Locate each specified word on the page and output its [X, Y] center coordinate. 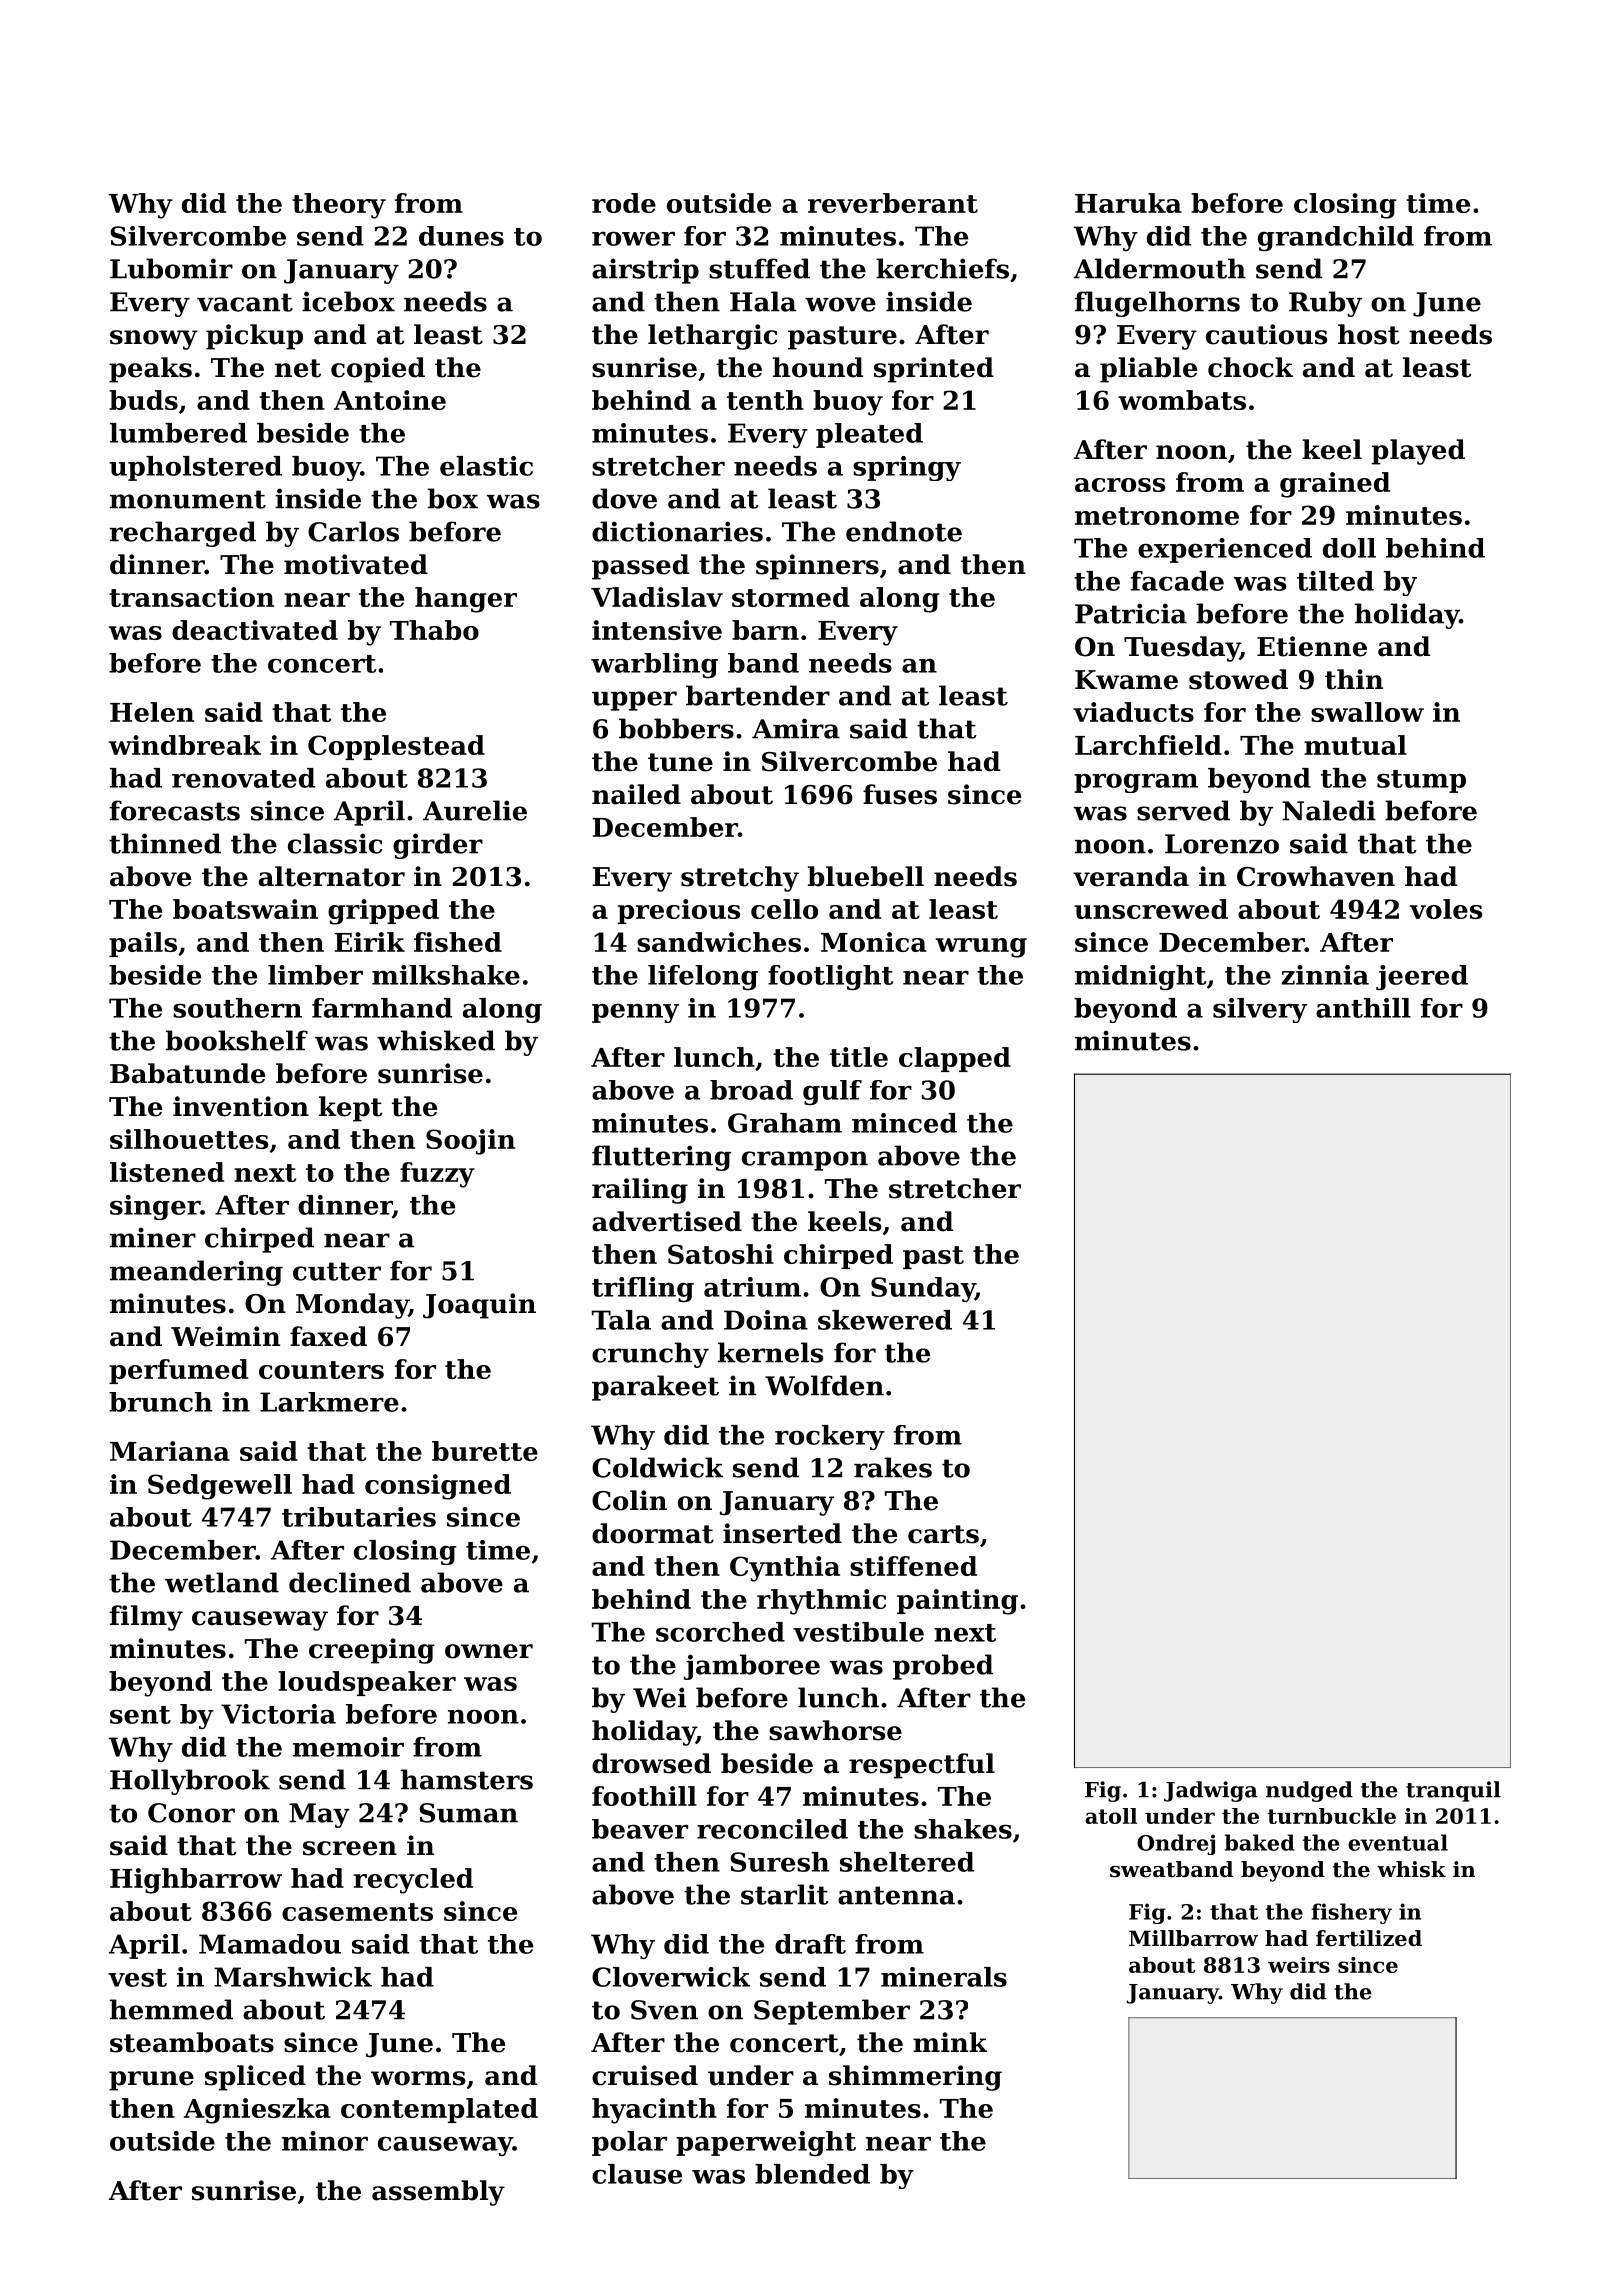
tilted [1335, 581]
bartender [758, 695]
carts [943, 1534]
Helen [152, 712]
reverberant [893, 203]
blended [812, 2174]
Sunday [923, 1289]
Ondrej [1176, 1844]
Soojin [470, 1142]
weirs [1299, 1965]
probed [943, 1667]
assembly [438, 2193]
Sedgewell [220, 1487]
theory [339, 206]
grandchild [1336, 238]
